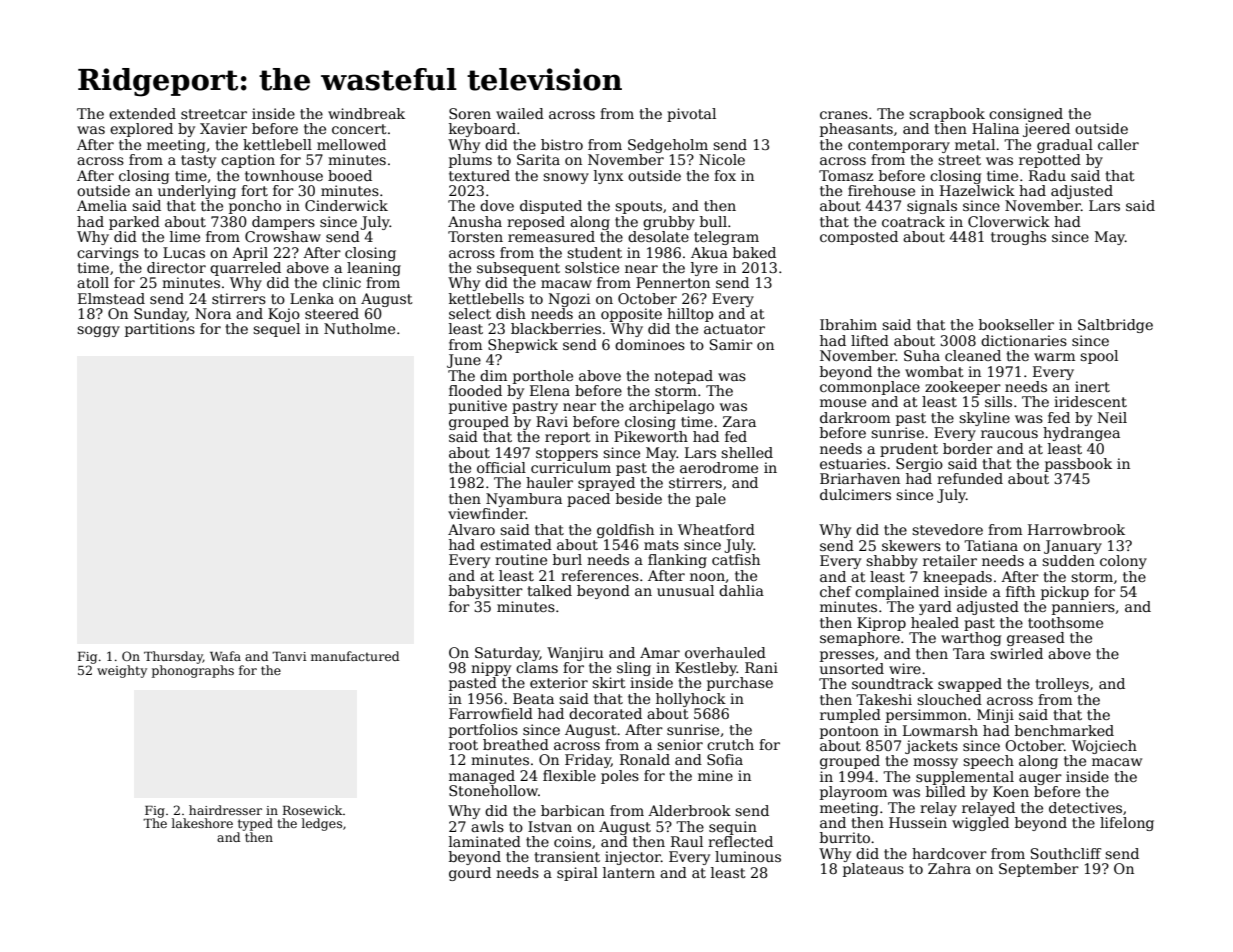  Describe the element at coordinates (569, 300) in the page. I see `Ngozi` at that location.
